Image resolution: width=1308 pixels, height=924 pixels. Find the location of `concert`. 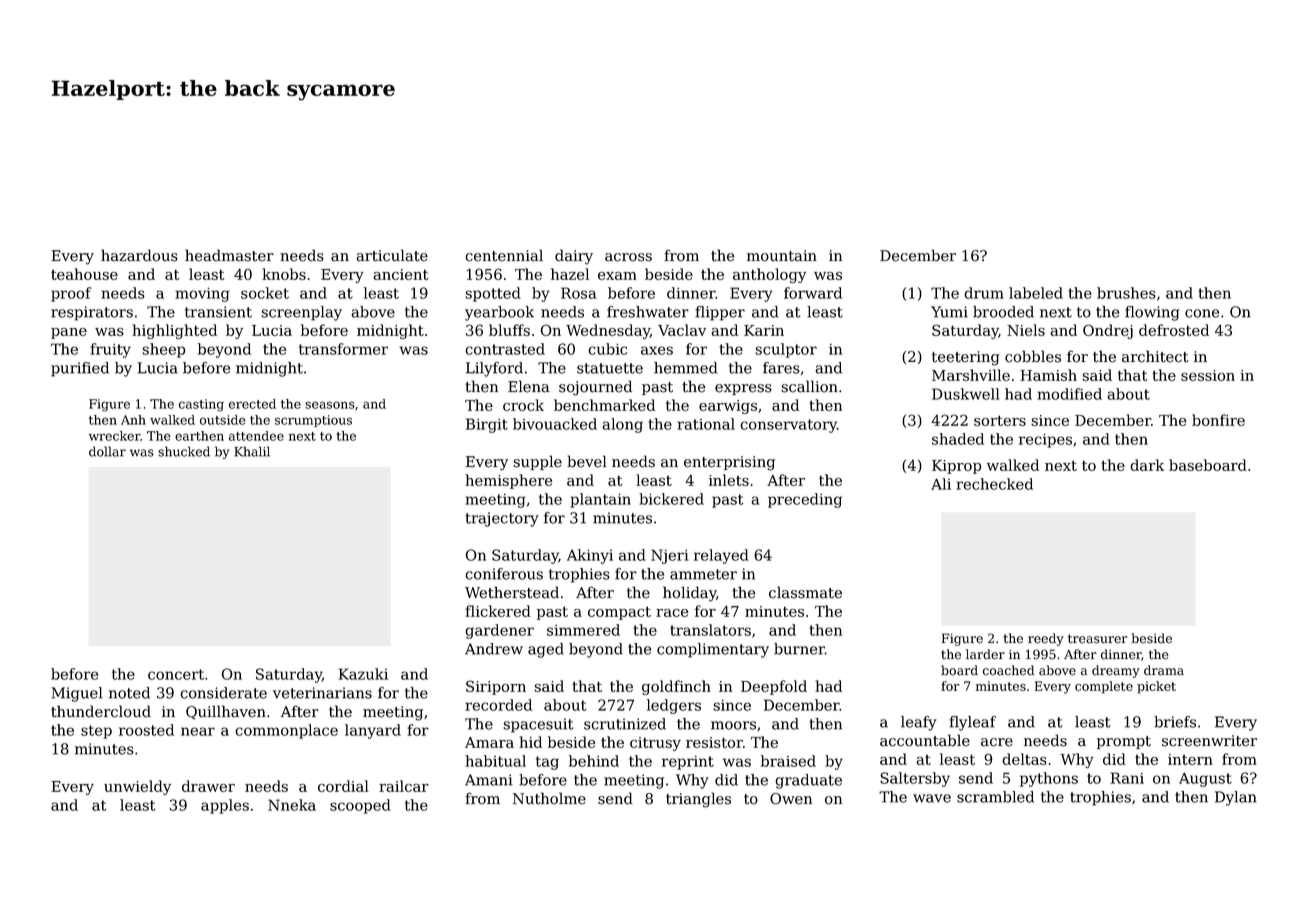

concert is located at coordinates (176, 674).
